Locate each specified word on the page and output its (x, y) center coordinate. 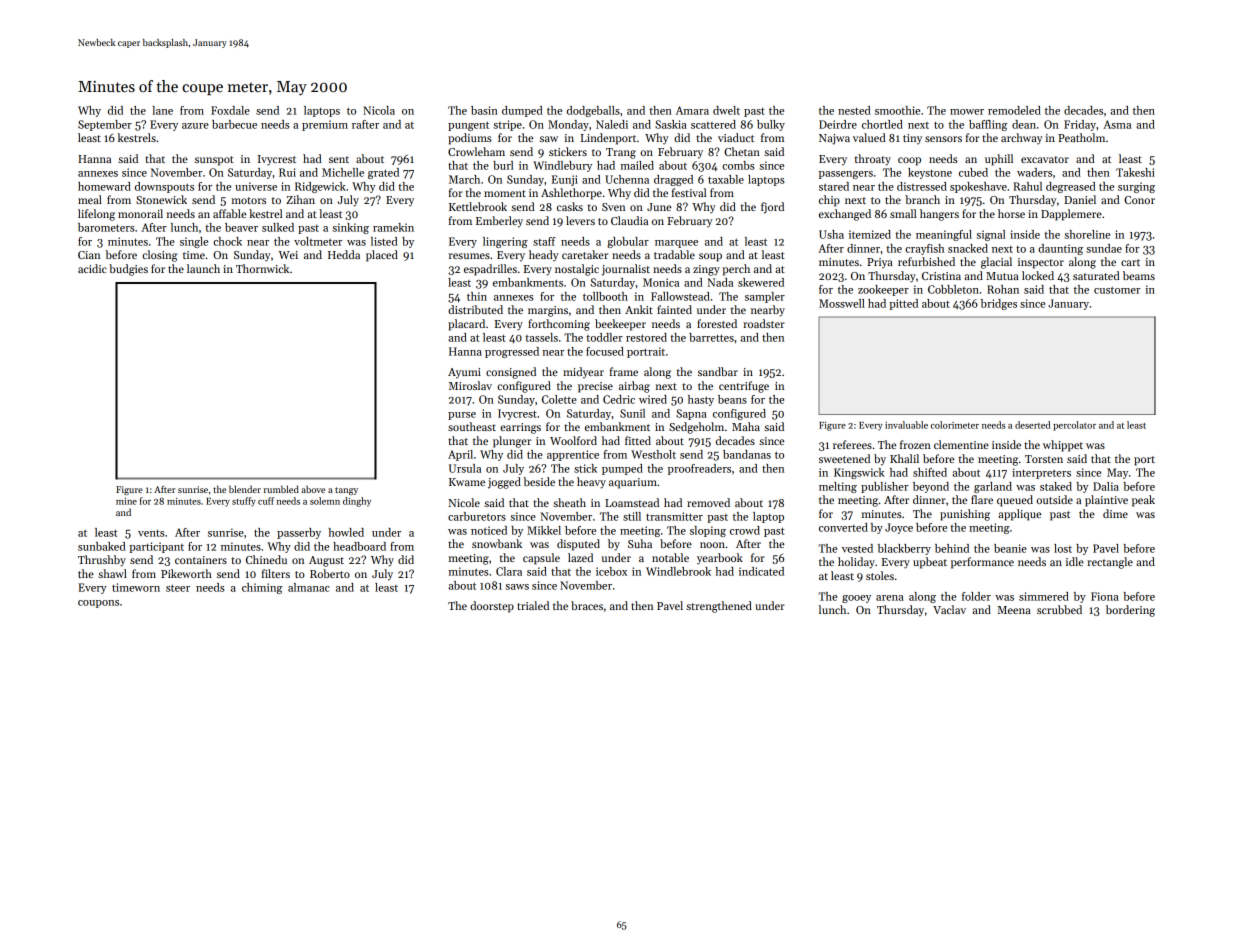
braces (587, 605)
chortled (882, 124)
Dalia (1106, 486)
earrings (520, 428)
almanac (309, 587)
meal (90, 199)
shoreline (1087, 234)
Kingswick (859, 473)
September (105, 125)
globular (628, 242)
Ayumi (464, 373)
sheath (569, 502)
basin (484, 110)
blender (245, 489)
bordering (1130, 611)
